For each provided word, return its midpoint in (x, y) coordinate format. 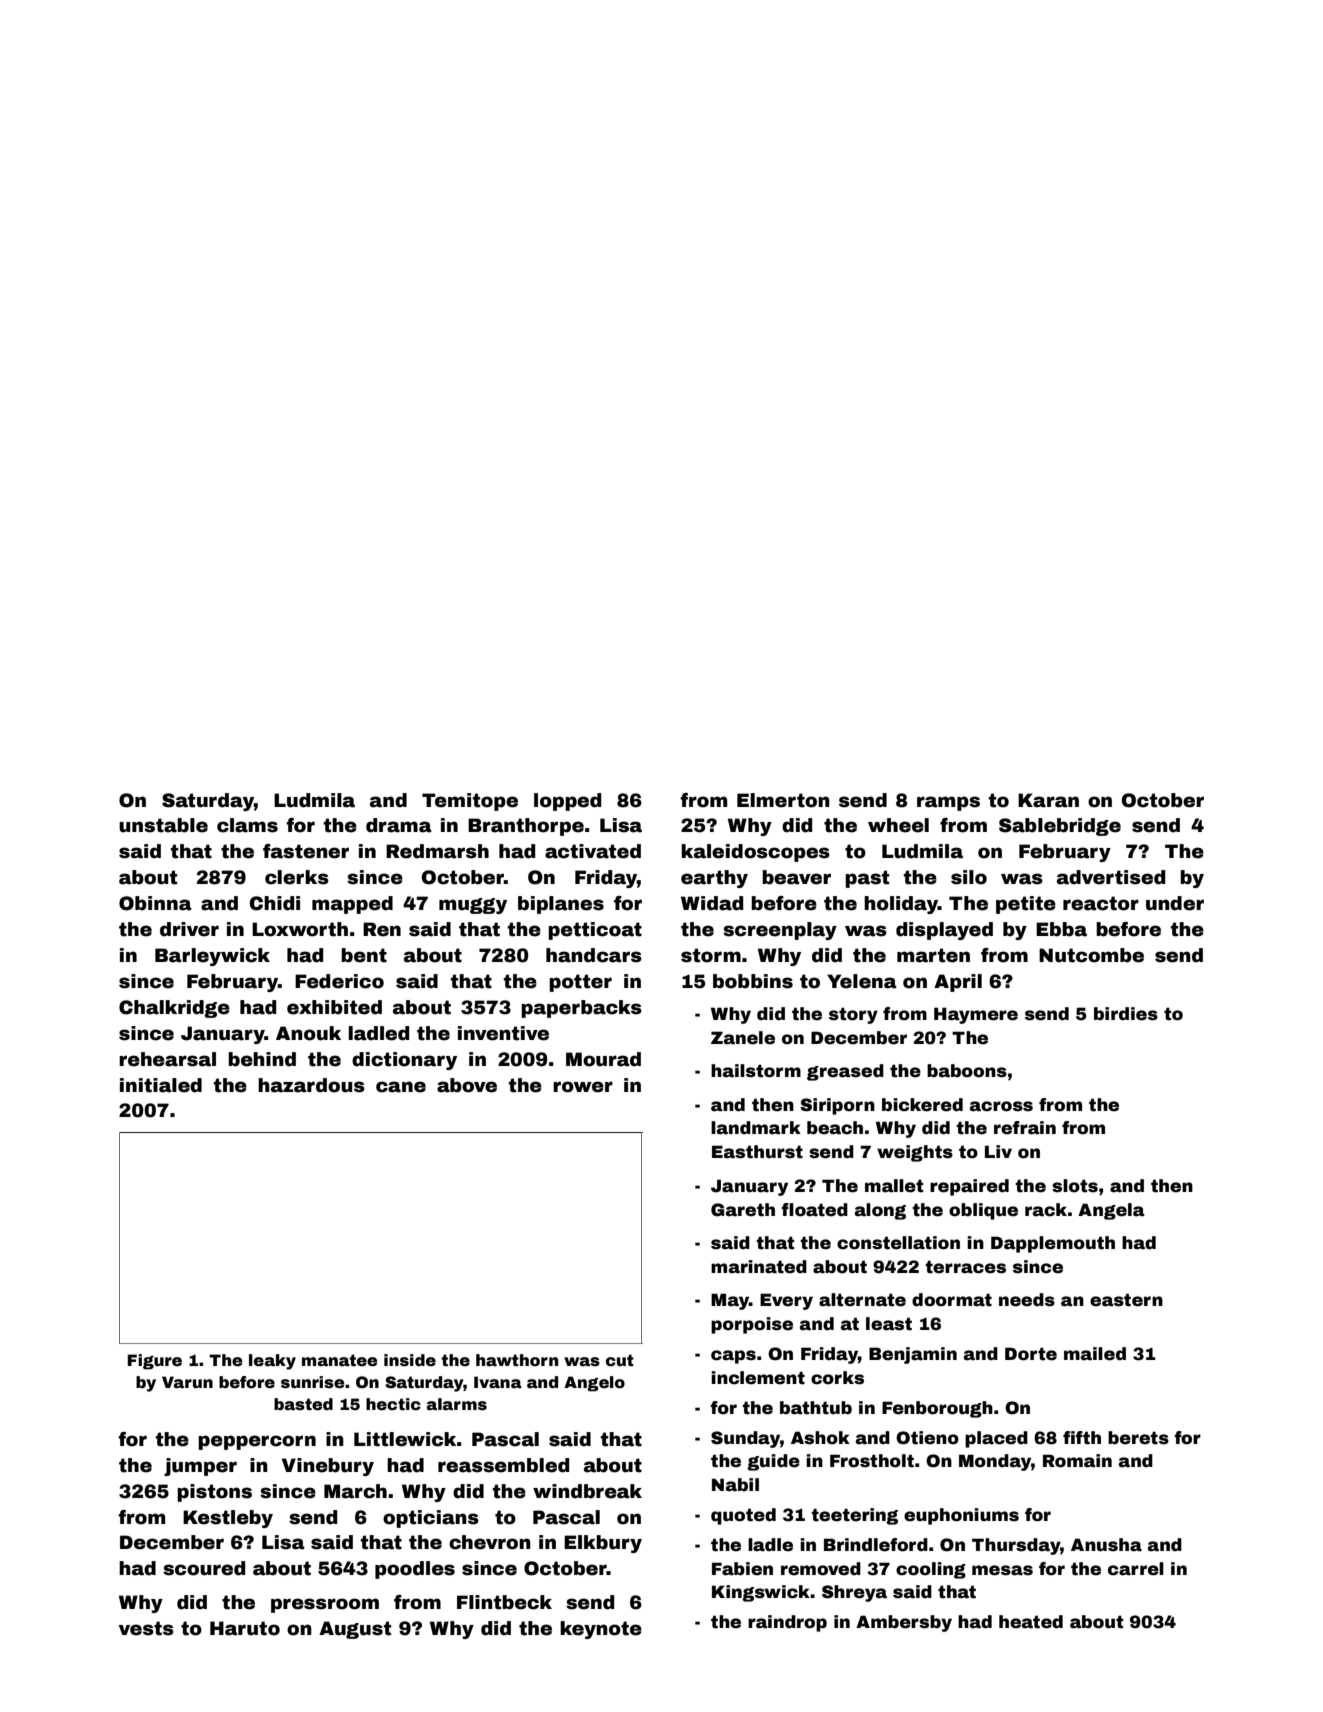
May (730, 1301)
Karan (1048, 800)
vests (146, 1628)
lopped (567, 802)
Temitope (470, 802)
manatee (339, 1360)
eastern (1126, 1300)
